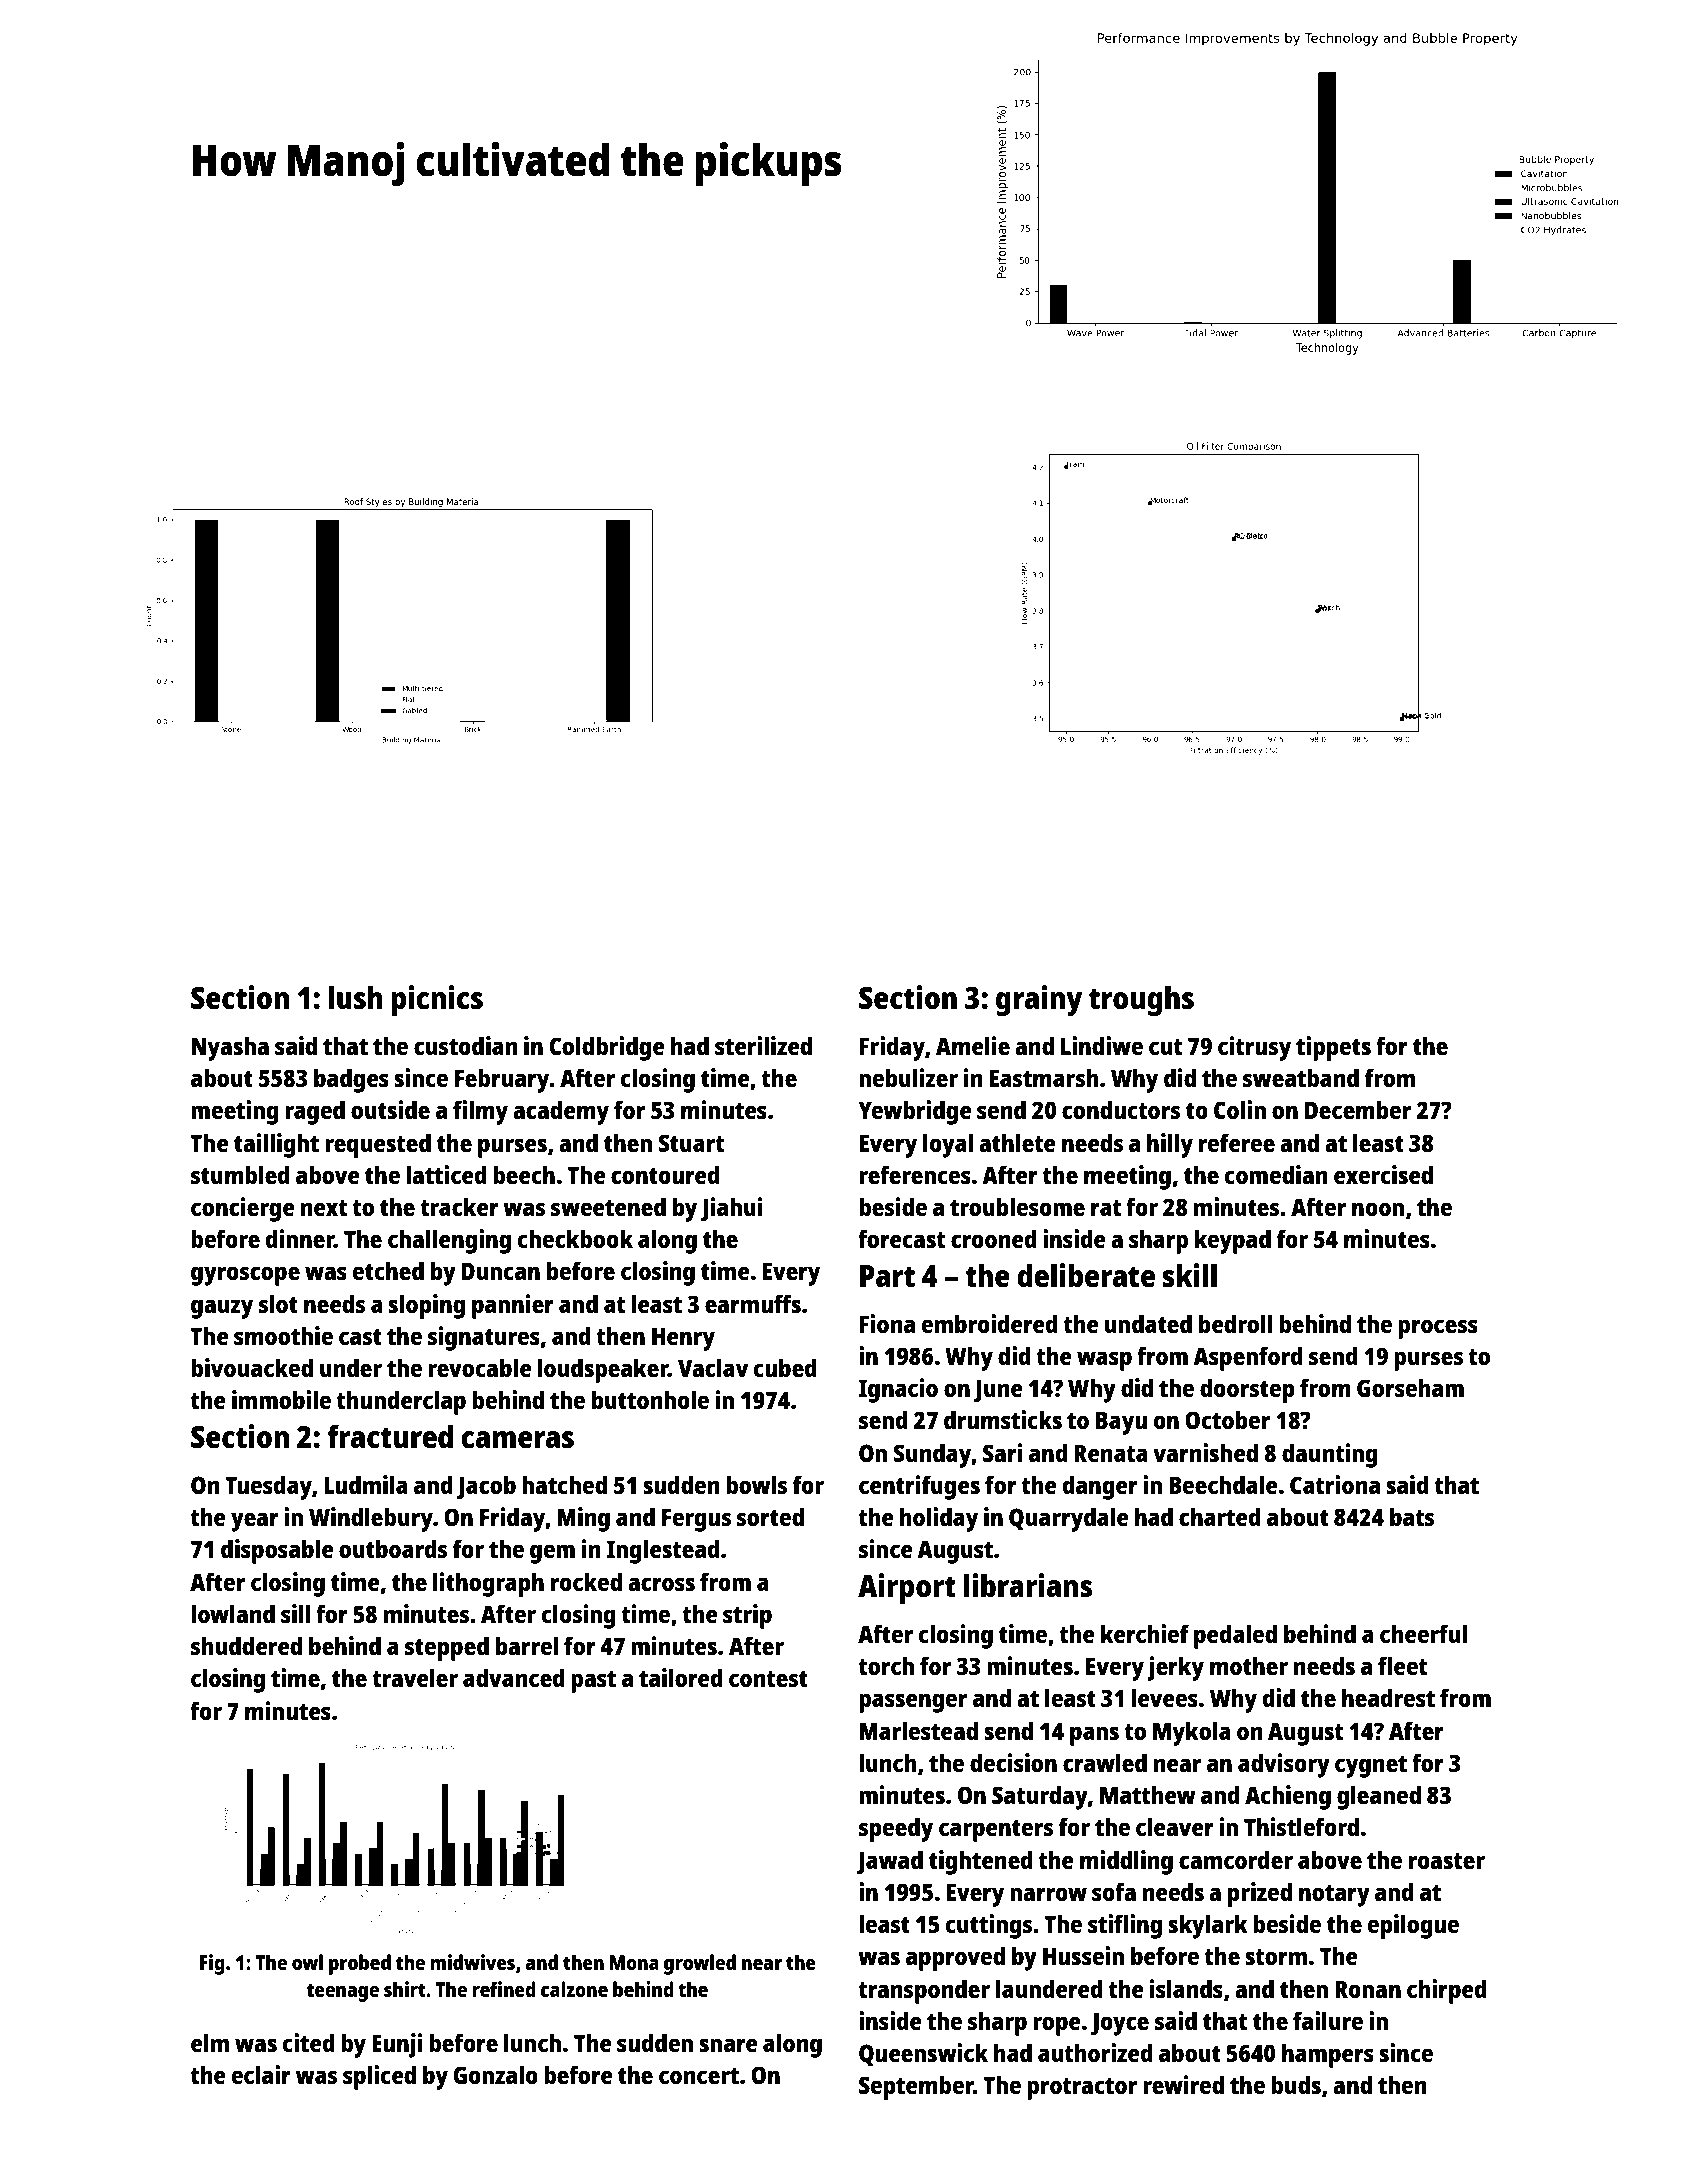 This image has height=2178, width=1683. What do you see at coordinates (763, 1045) in the image?
I see `sterilized` at bounding box center [763, 1045].
